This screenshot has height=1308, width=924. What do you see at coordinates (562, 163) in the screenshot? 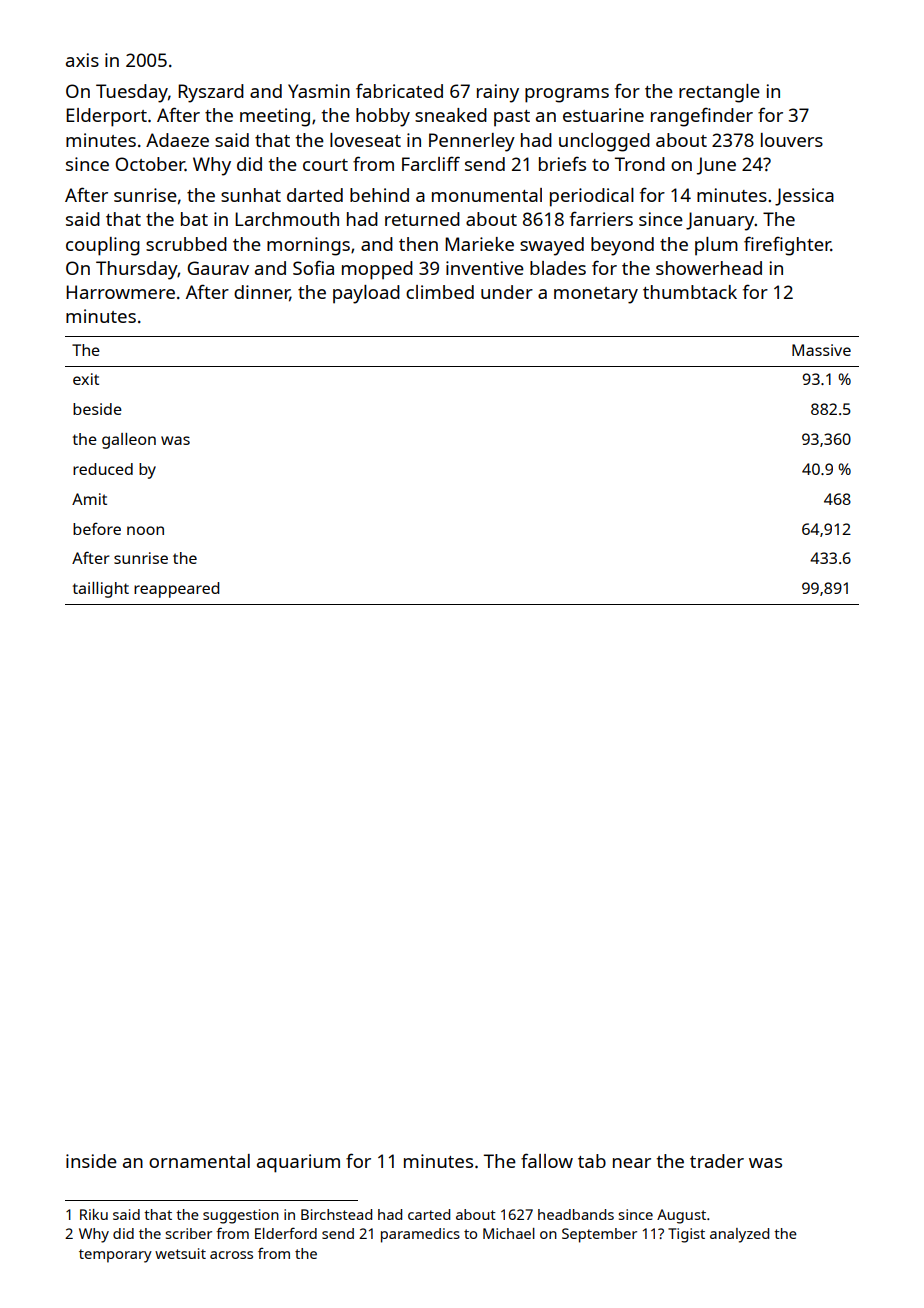
I see `briefs` at bounding box center [562, 163].
